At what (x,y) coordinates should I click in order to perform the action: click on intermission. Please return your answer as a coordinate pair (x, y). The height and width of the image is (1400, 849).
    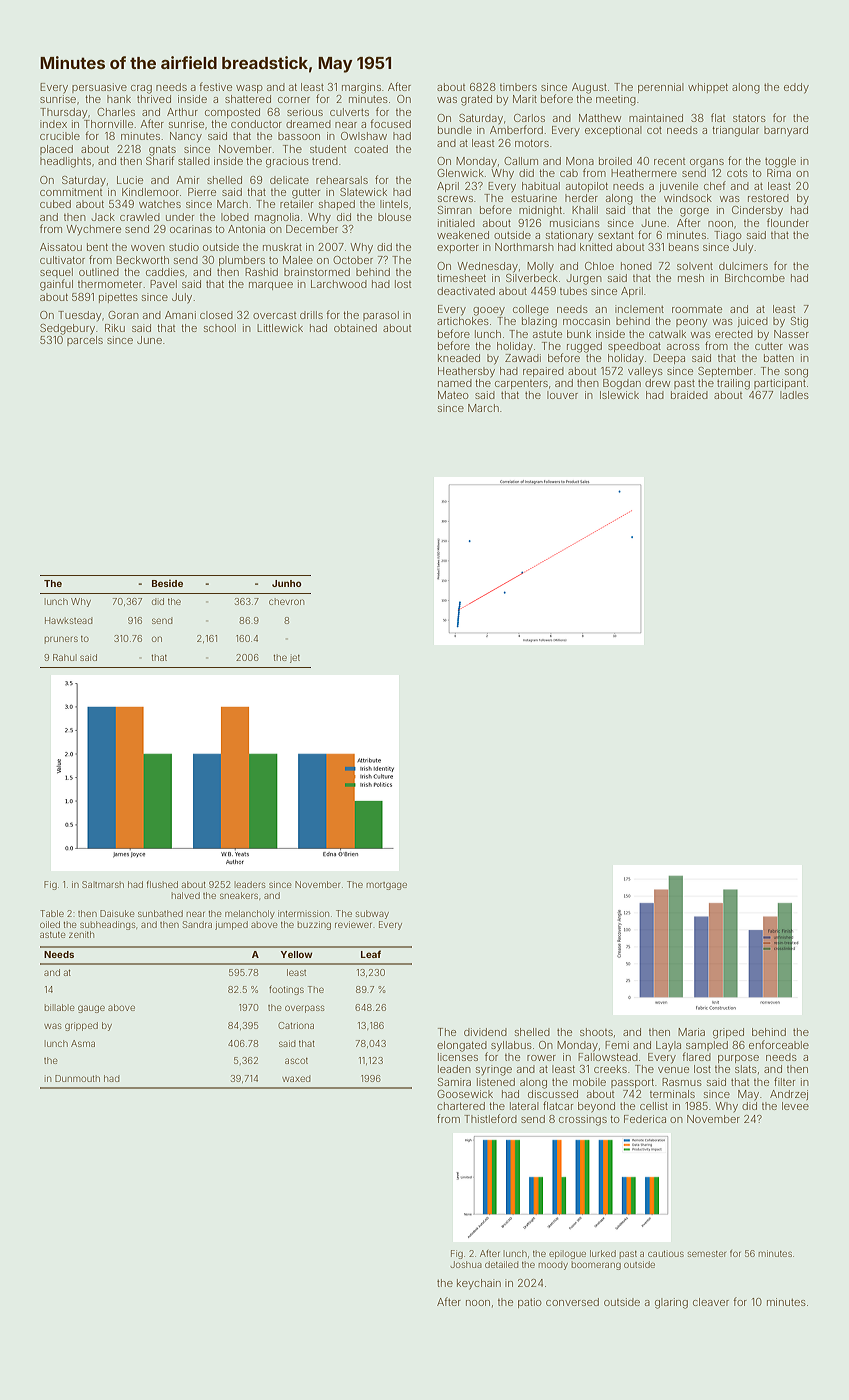
    Looking at the image, I should click on (303, 913).
